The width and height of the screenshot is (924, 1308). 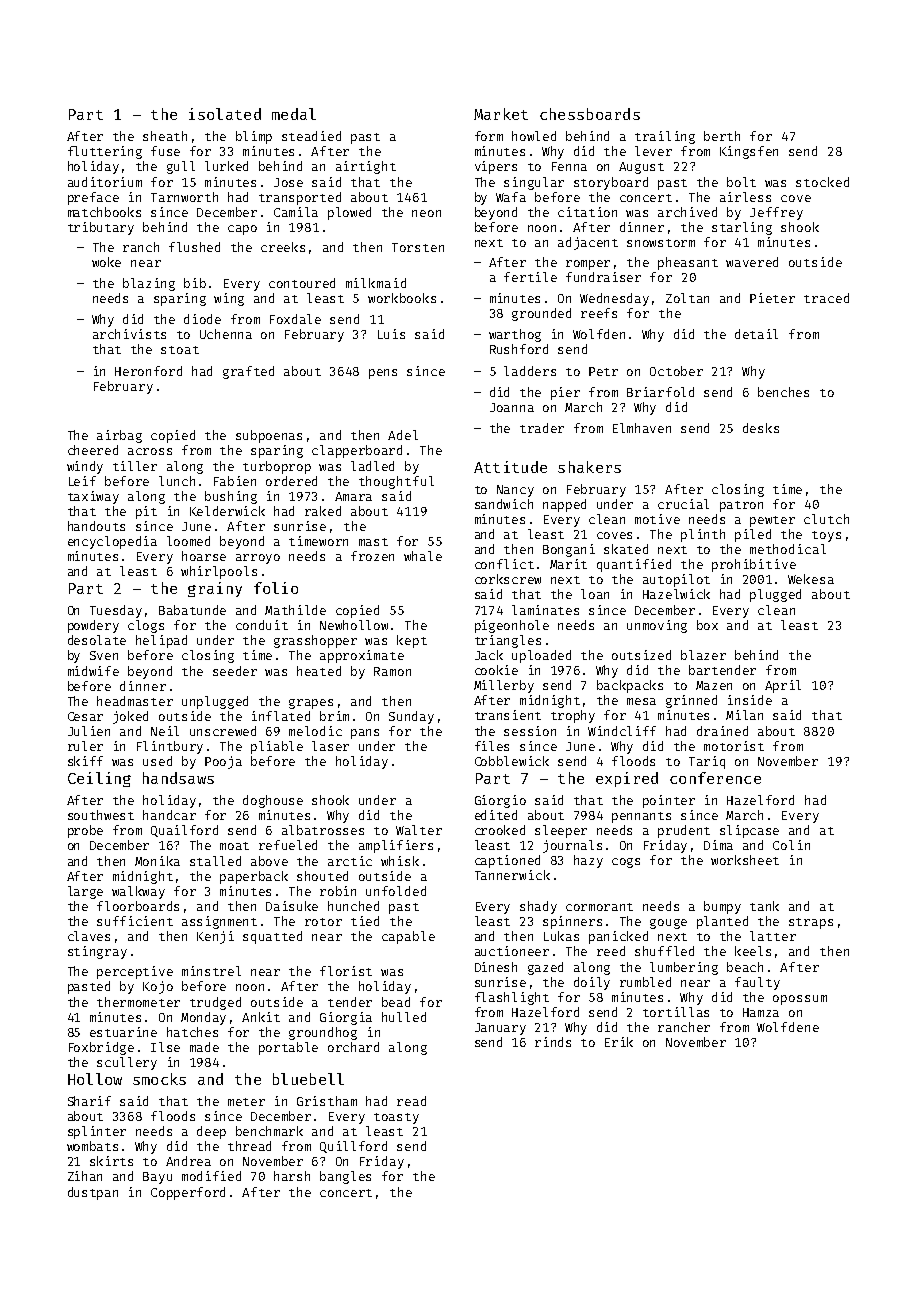 I want to click on Torsten, so click(x=418, y=247).
